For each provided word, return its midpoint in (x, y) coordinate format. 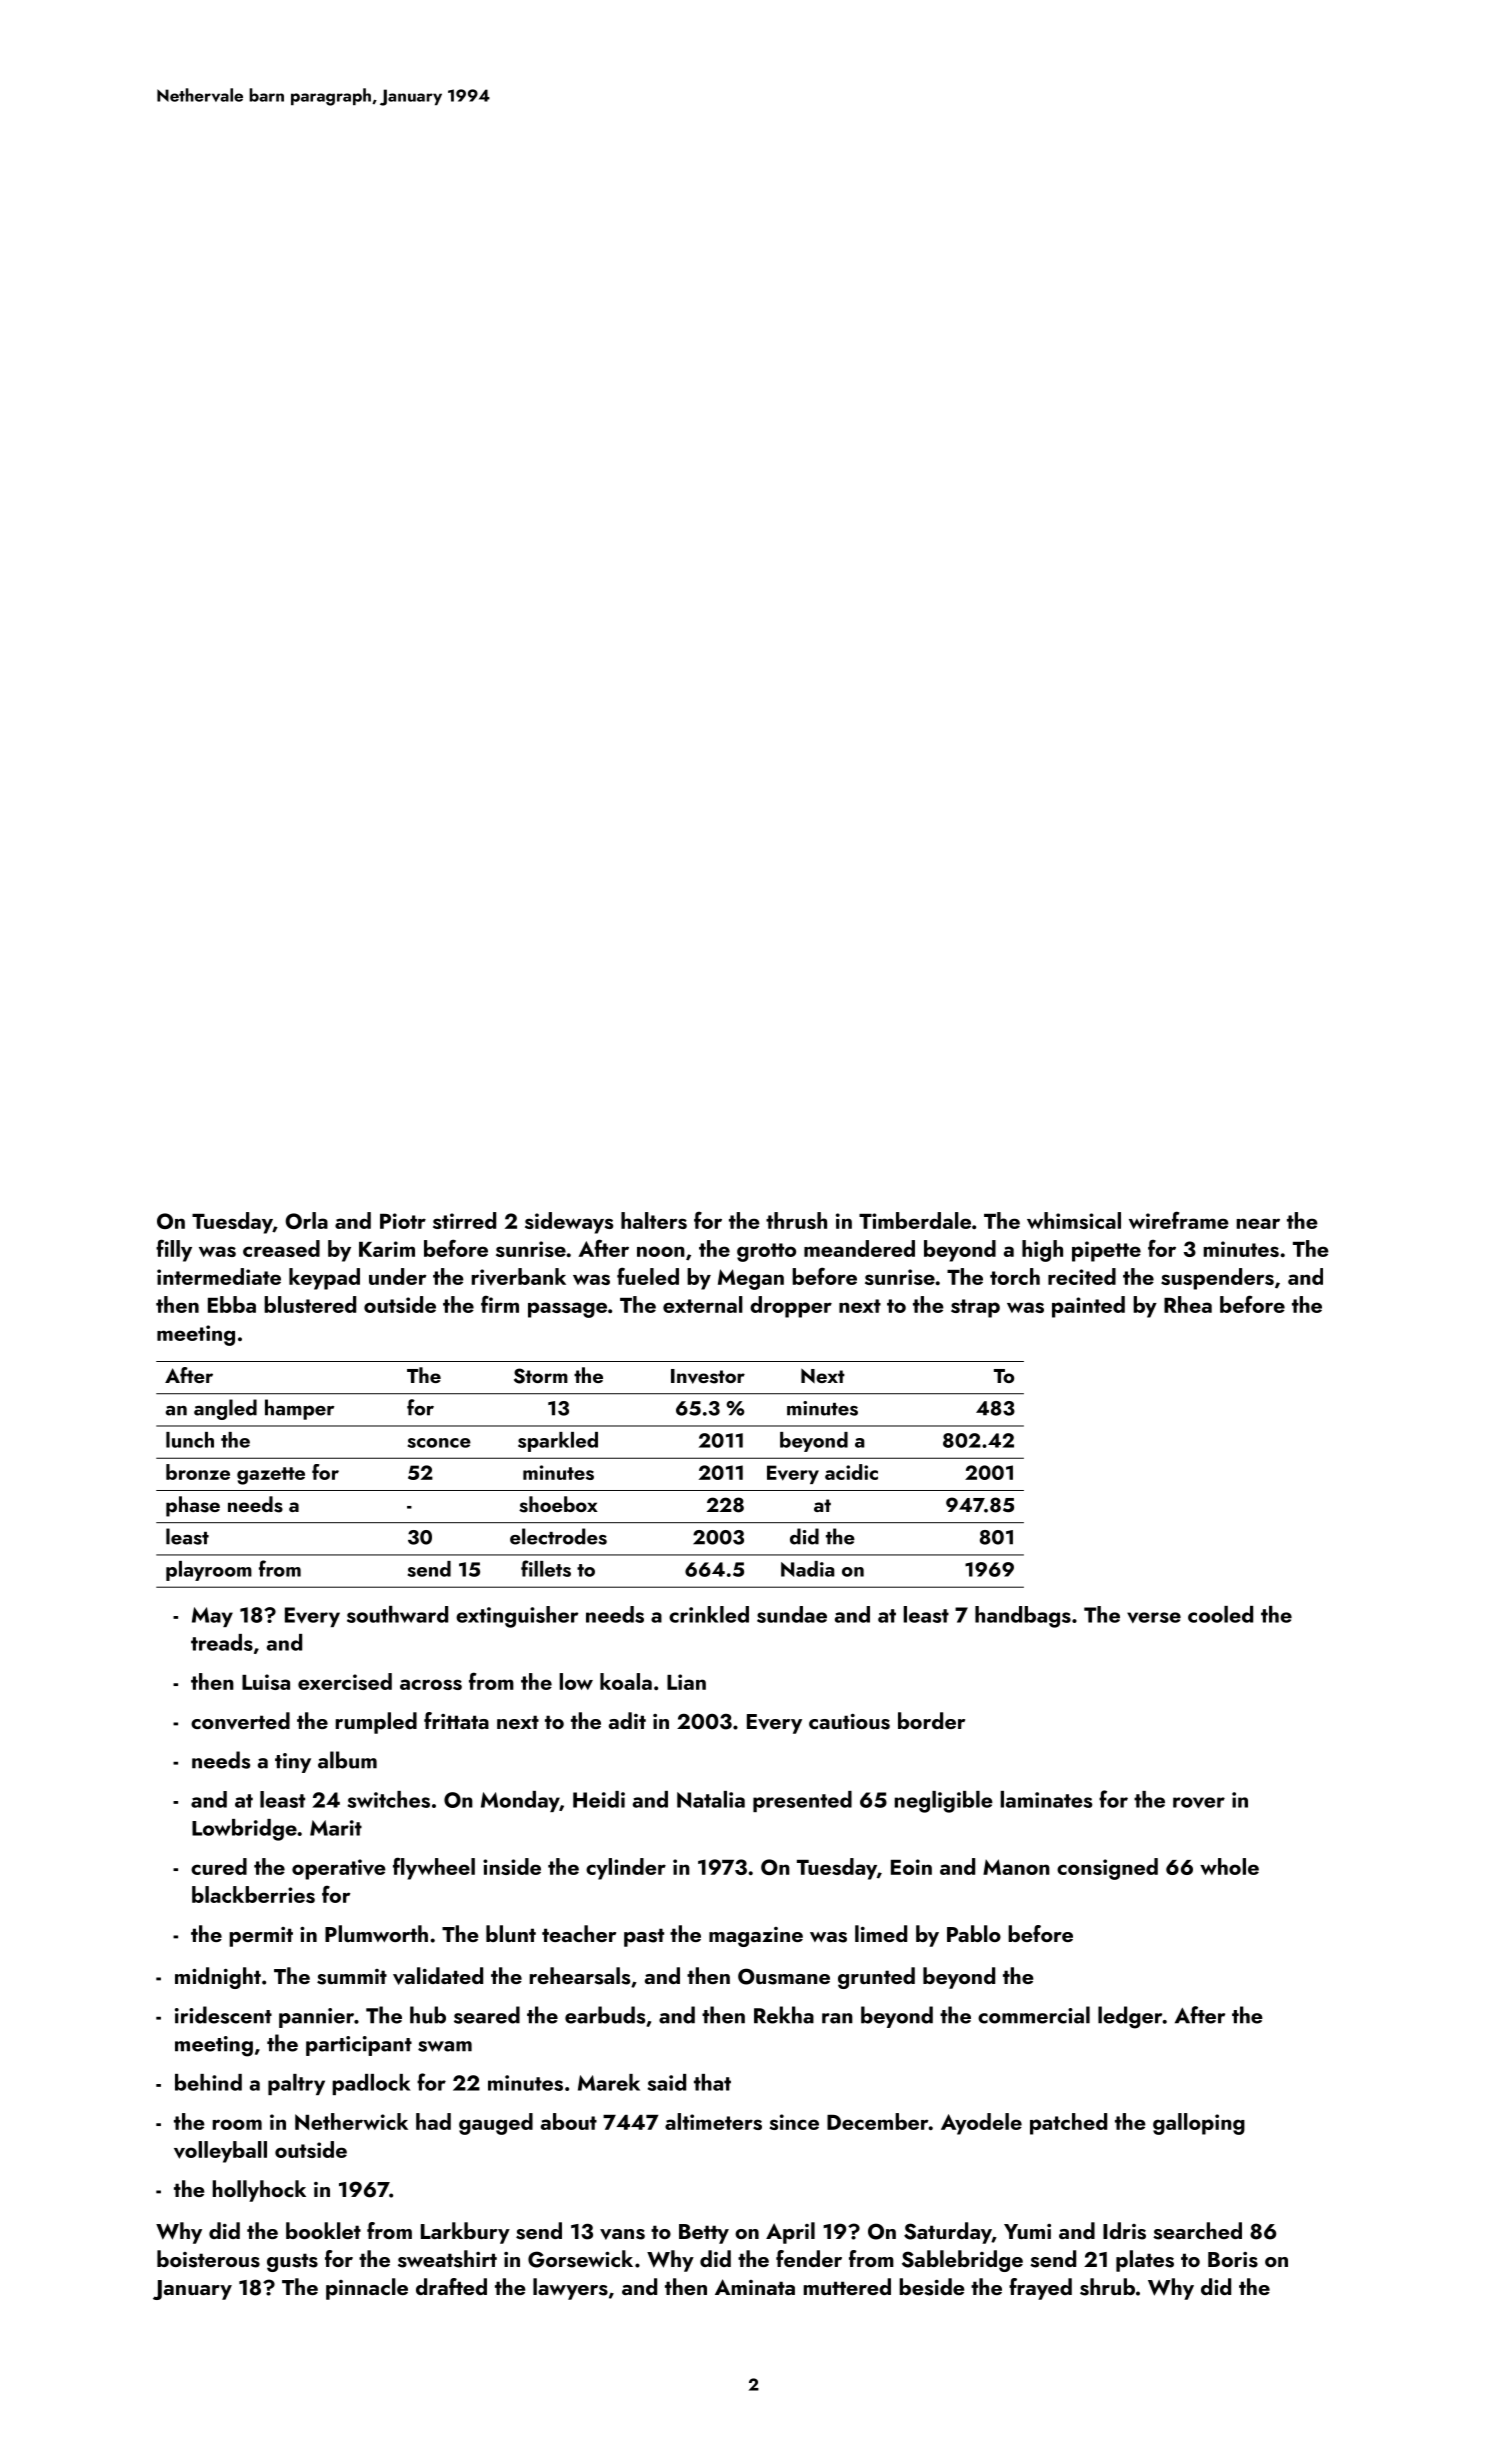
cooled (1220, 1614)
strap (975, 1308)
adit (627, 1720)
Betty (704, 2234)
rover (1199, 1802)
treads (222, 1642)
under (398, 1276)
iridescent (223, 2015)
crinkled (709, 1614)
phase (193, 1506)
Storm (541, 1376)
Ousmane (784, 1976)
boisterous (208, 2259)
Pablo (974, 1933)
